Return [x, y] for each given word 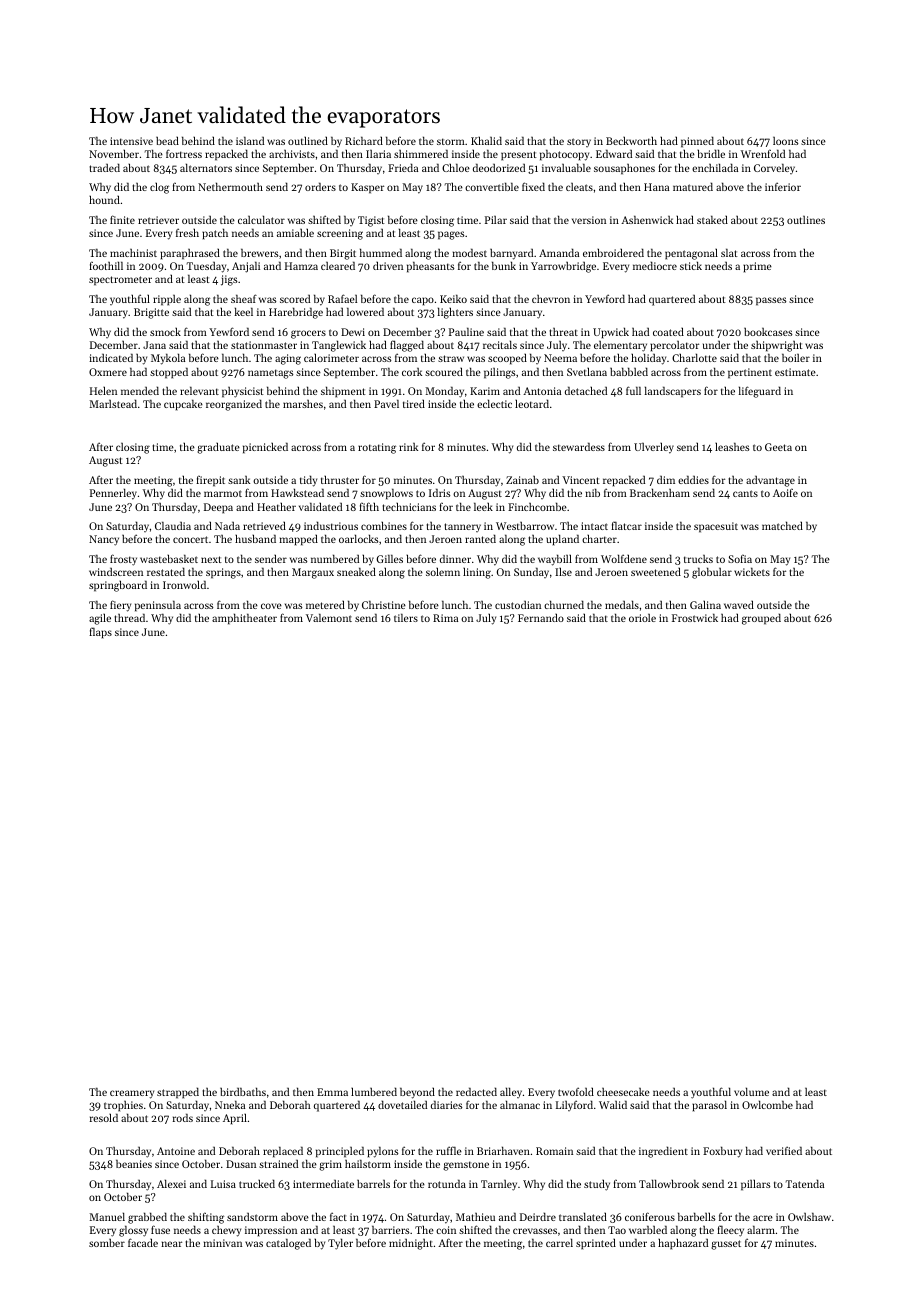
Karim [485, 391]
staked [712, 219]
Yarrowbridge [563, 267]
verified [784, 1150]
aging [288, 359]
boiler [796, 358]
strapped [178, 1093]
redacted [476, 1091]
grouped [761, 619]
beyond [417, 1093]
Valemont [329, 617]
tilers [406, 617]
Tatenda [805, 1183]
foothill [106, 265]
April [235, 1119]
